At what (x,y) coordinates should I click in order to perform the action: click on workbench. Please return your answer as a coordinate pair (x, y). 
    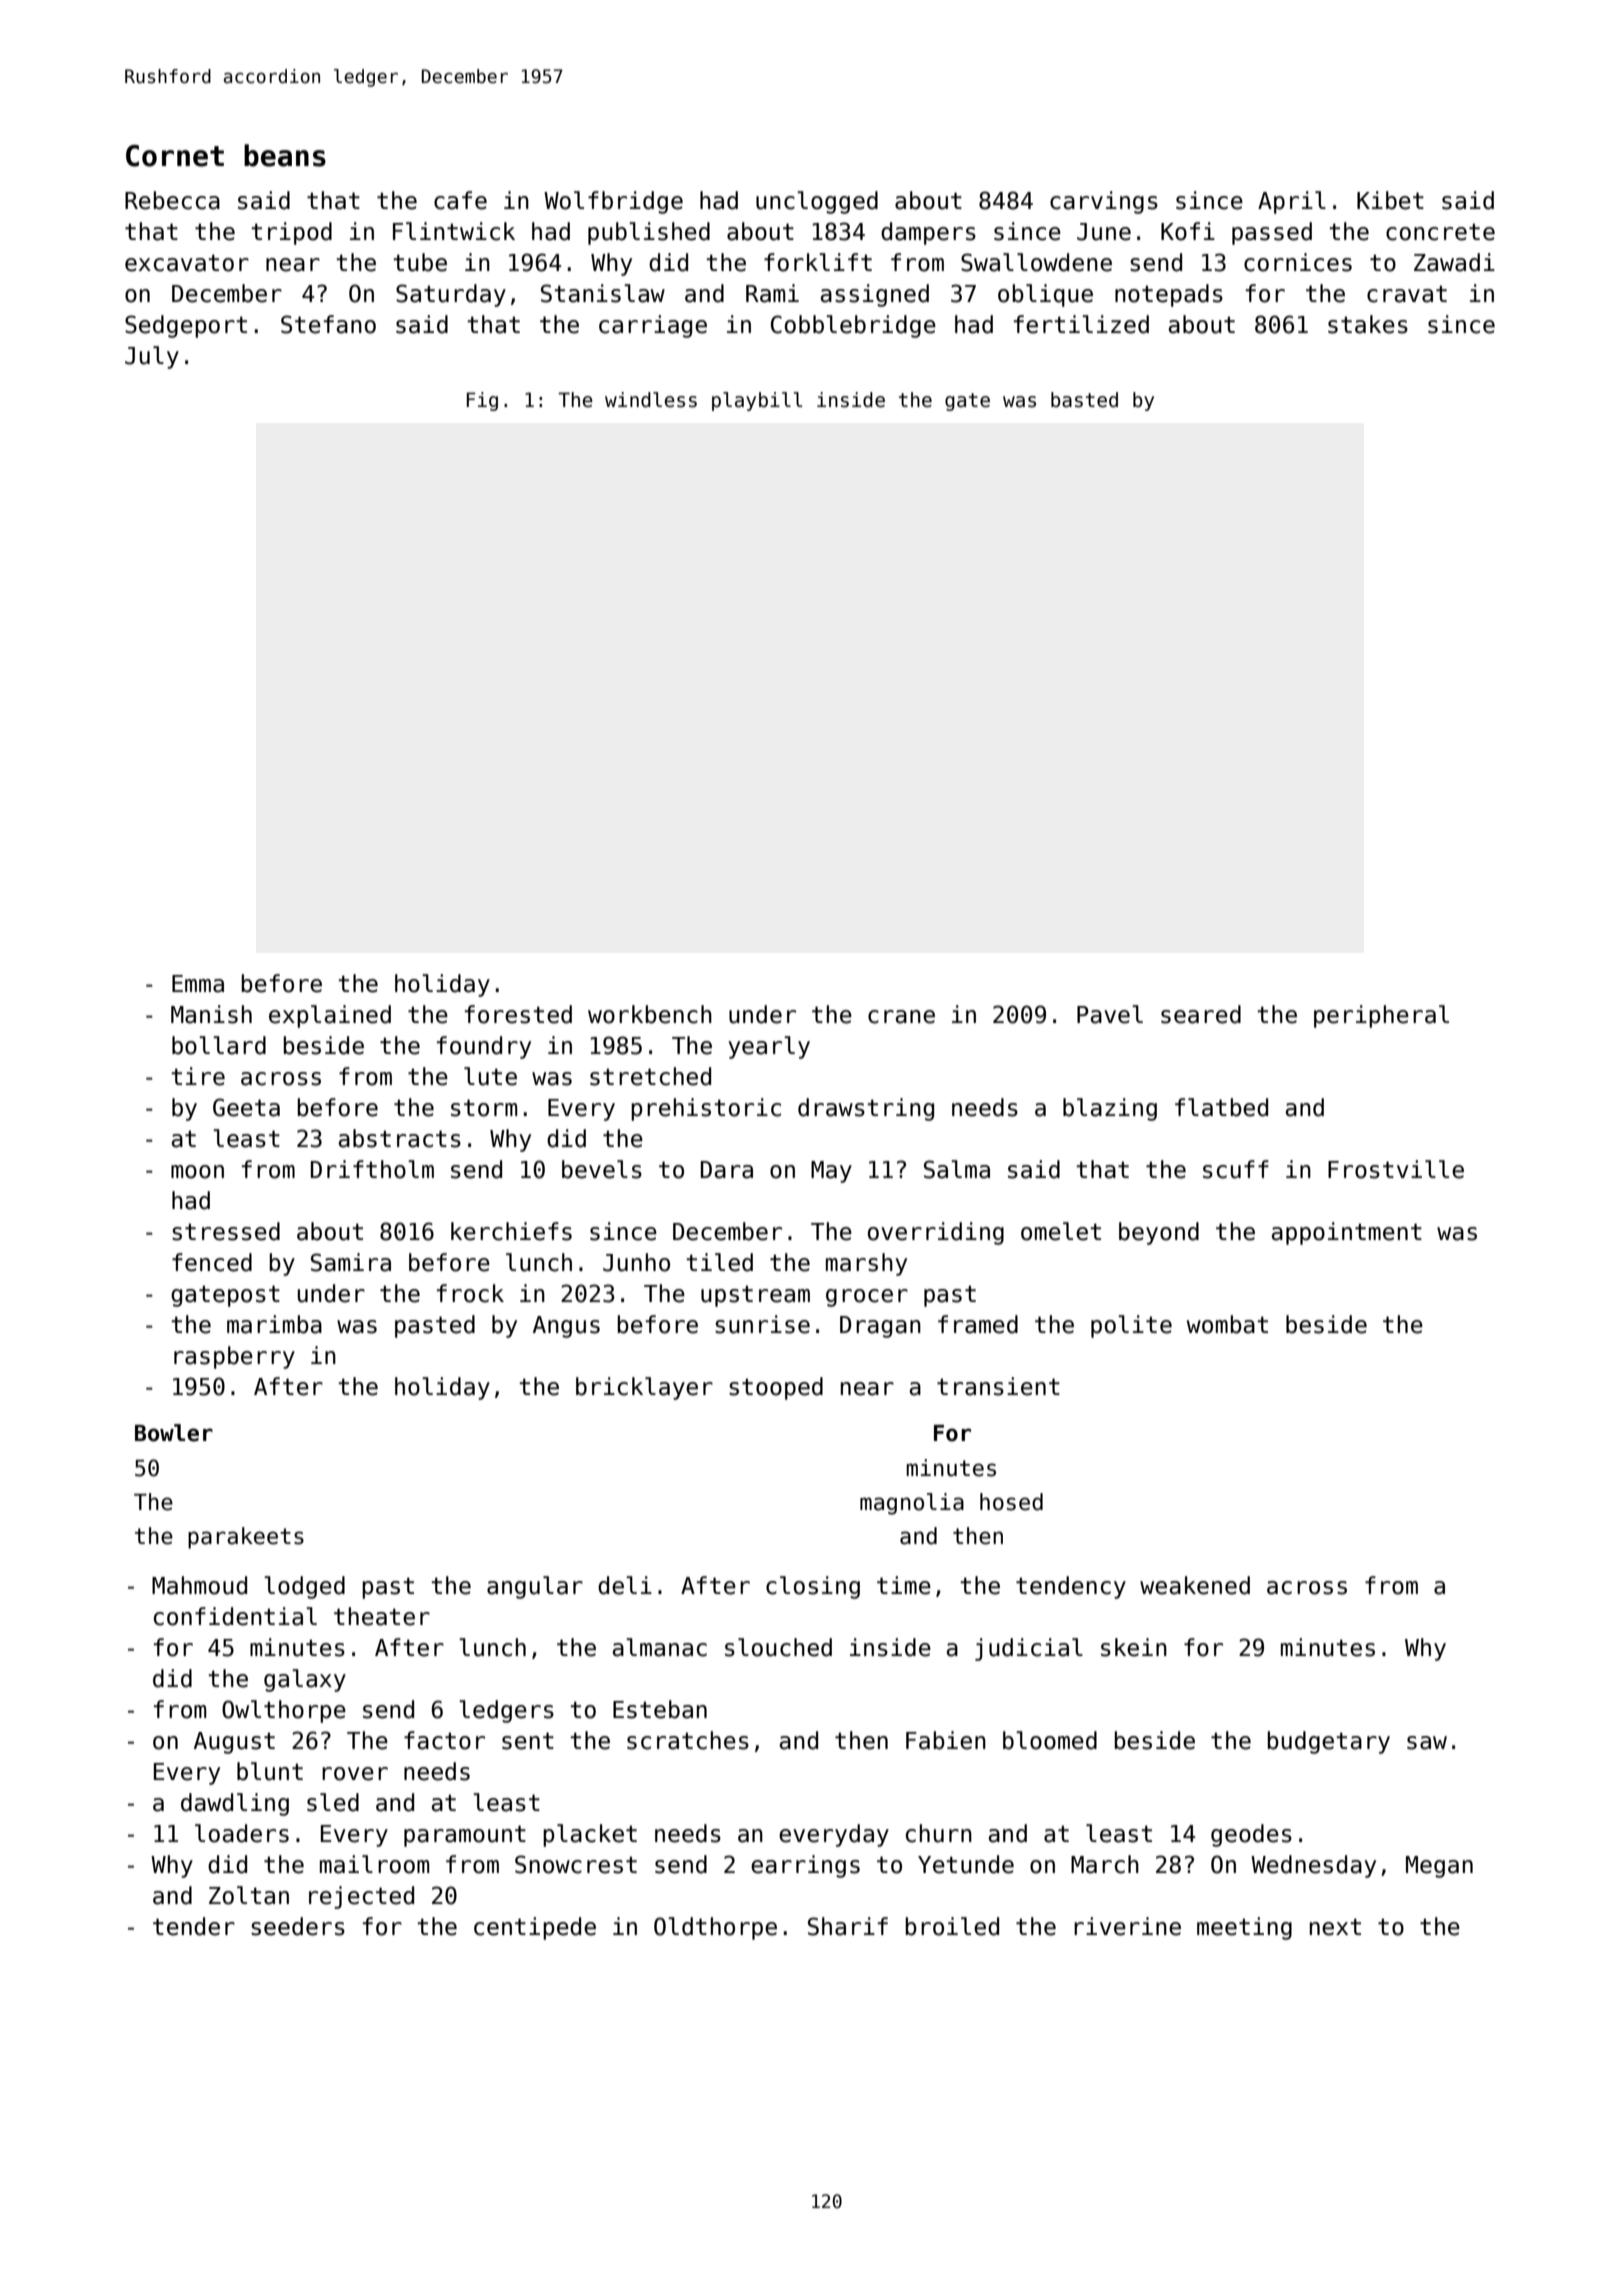
    Looking at the image, I should click on (650, 1014).
